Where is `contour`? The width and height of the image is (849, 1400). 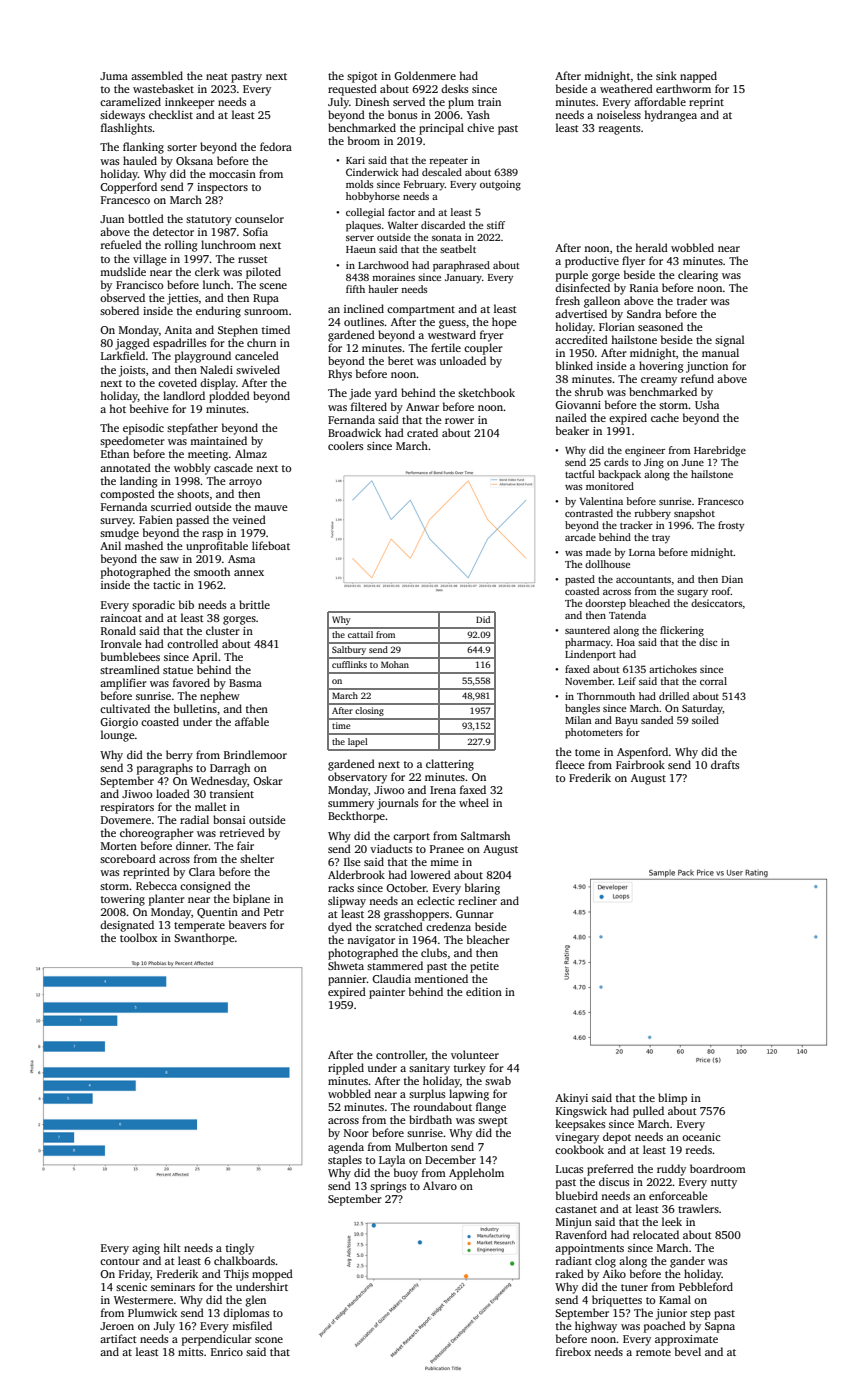 contour is located at coordinates (120, 1261).
